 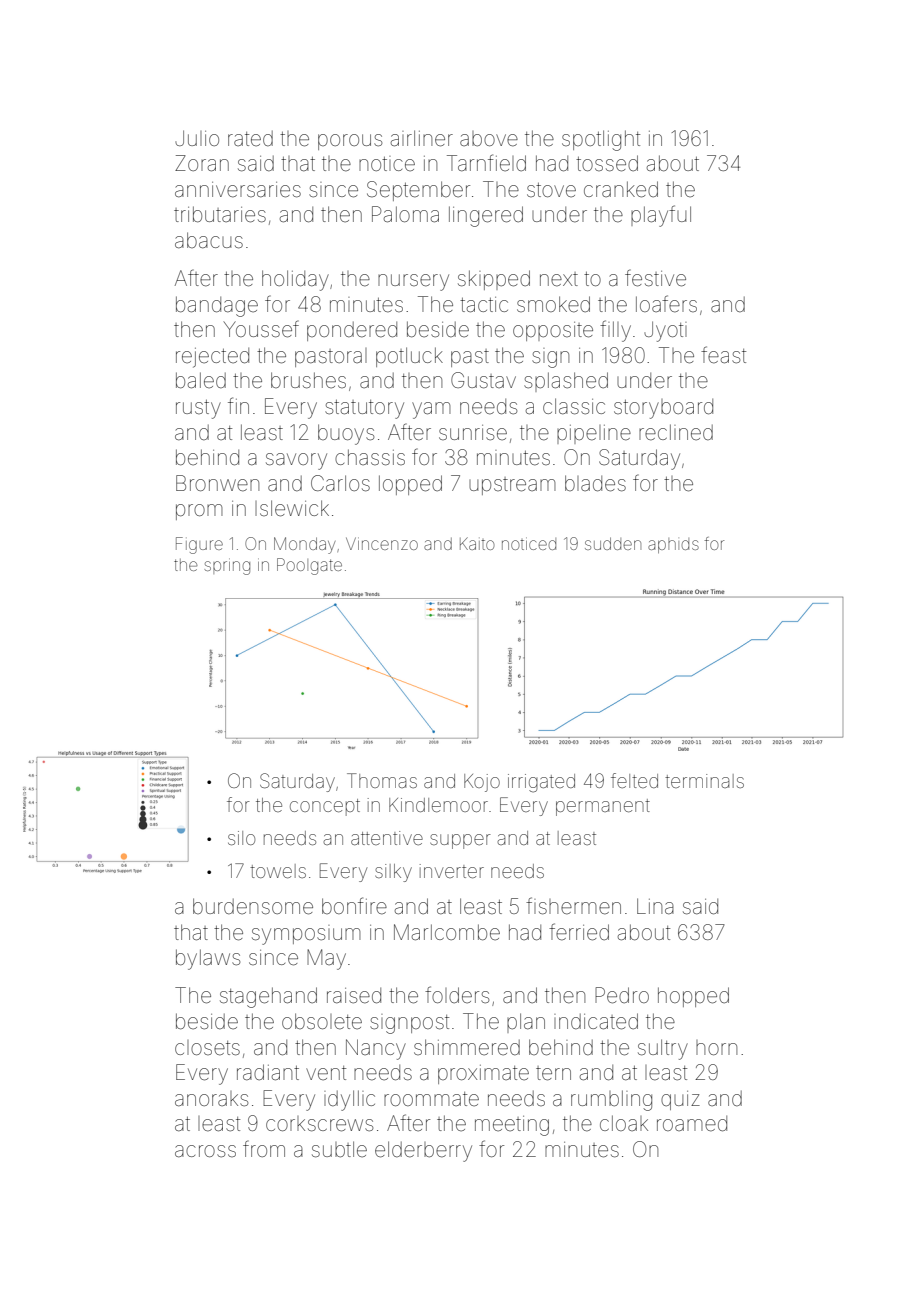 What do you see at coordinates (431, 410) in the screenshot?
I see `yam` at bounding box center [431, 410].
